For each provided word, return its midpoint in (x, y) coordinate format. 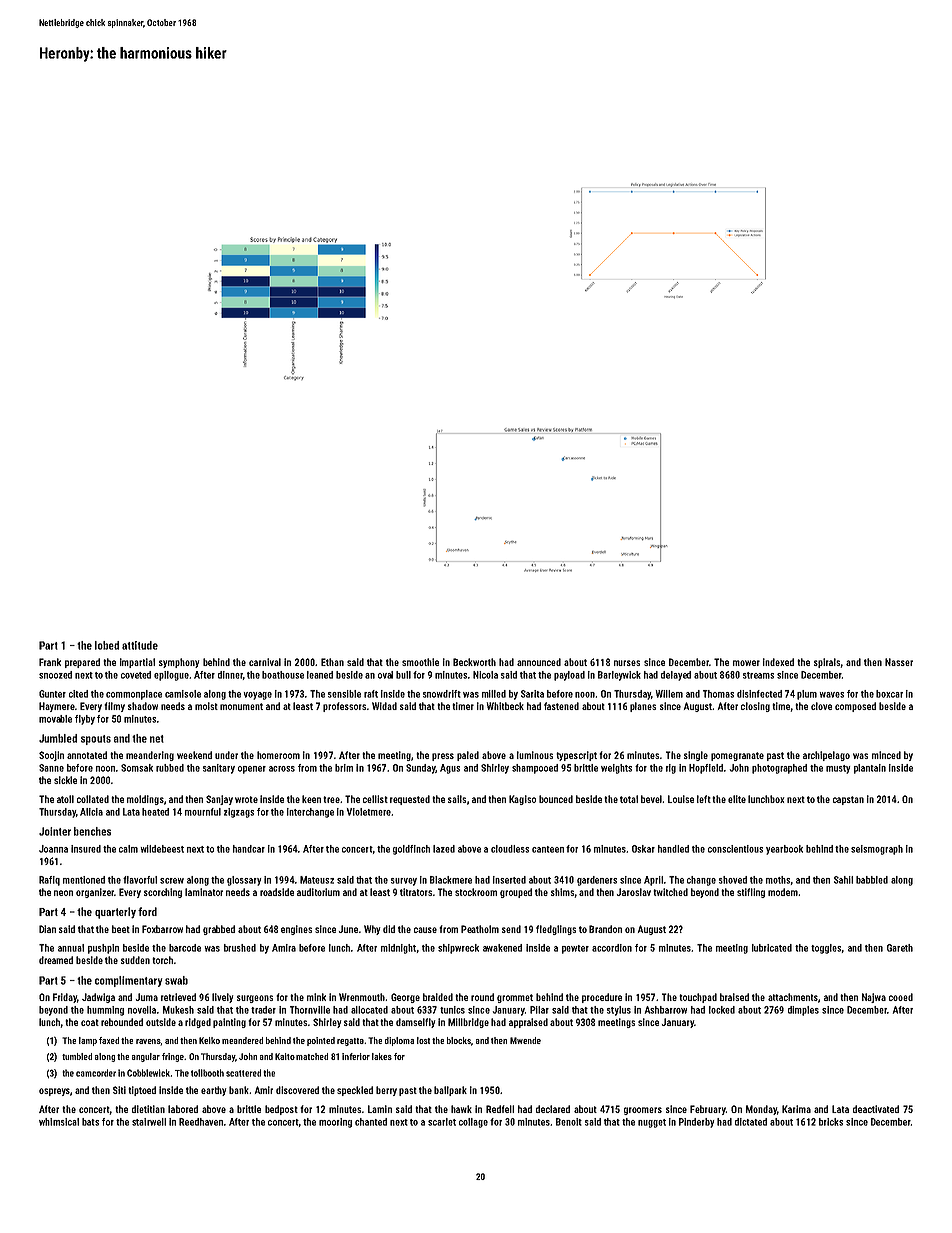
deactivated (876, 1109)
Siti (119, 1090)
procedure (602, 998)
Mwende (525, 1040)
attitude (140, 645)
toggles (826, 949)
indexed (778, 662)
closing (755, 707)
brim (344, 768)
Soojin (51, 756)
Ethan (332, 662)
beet (121, 929)
